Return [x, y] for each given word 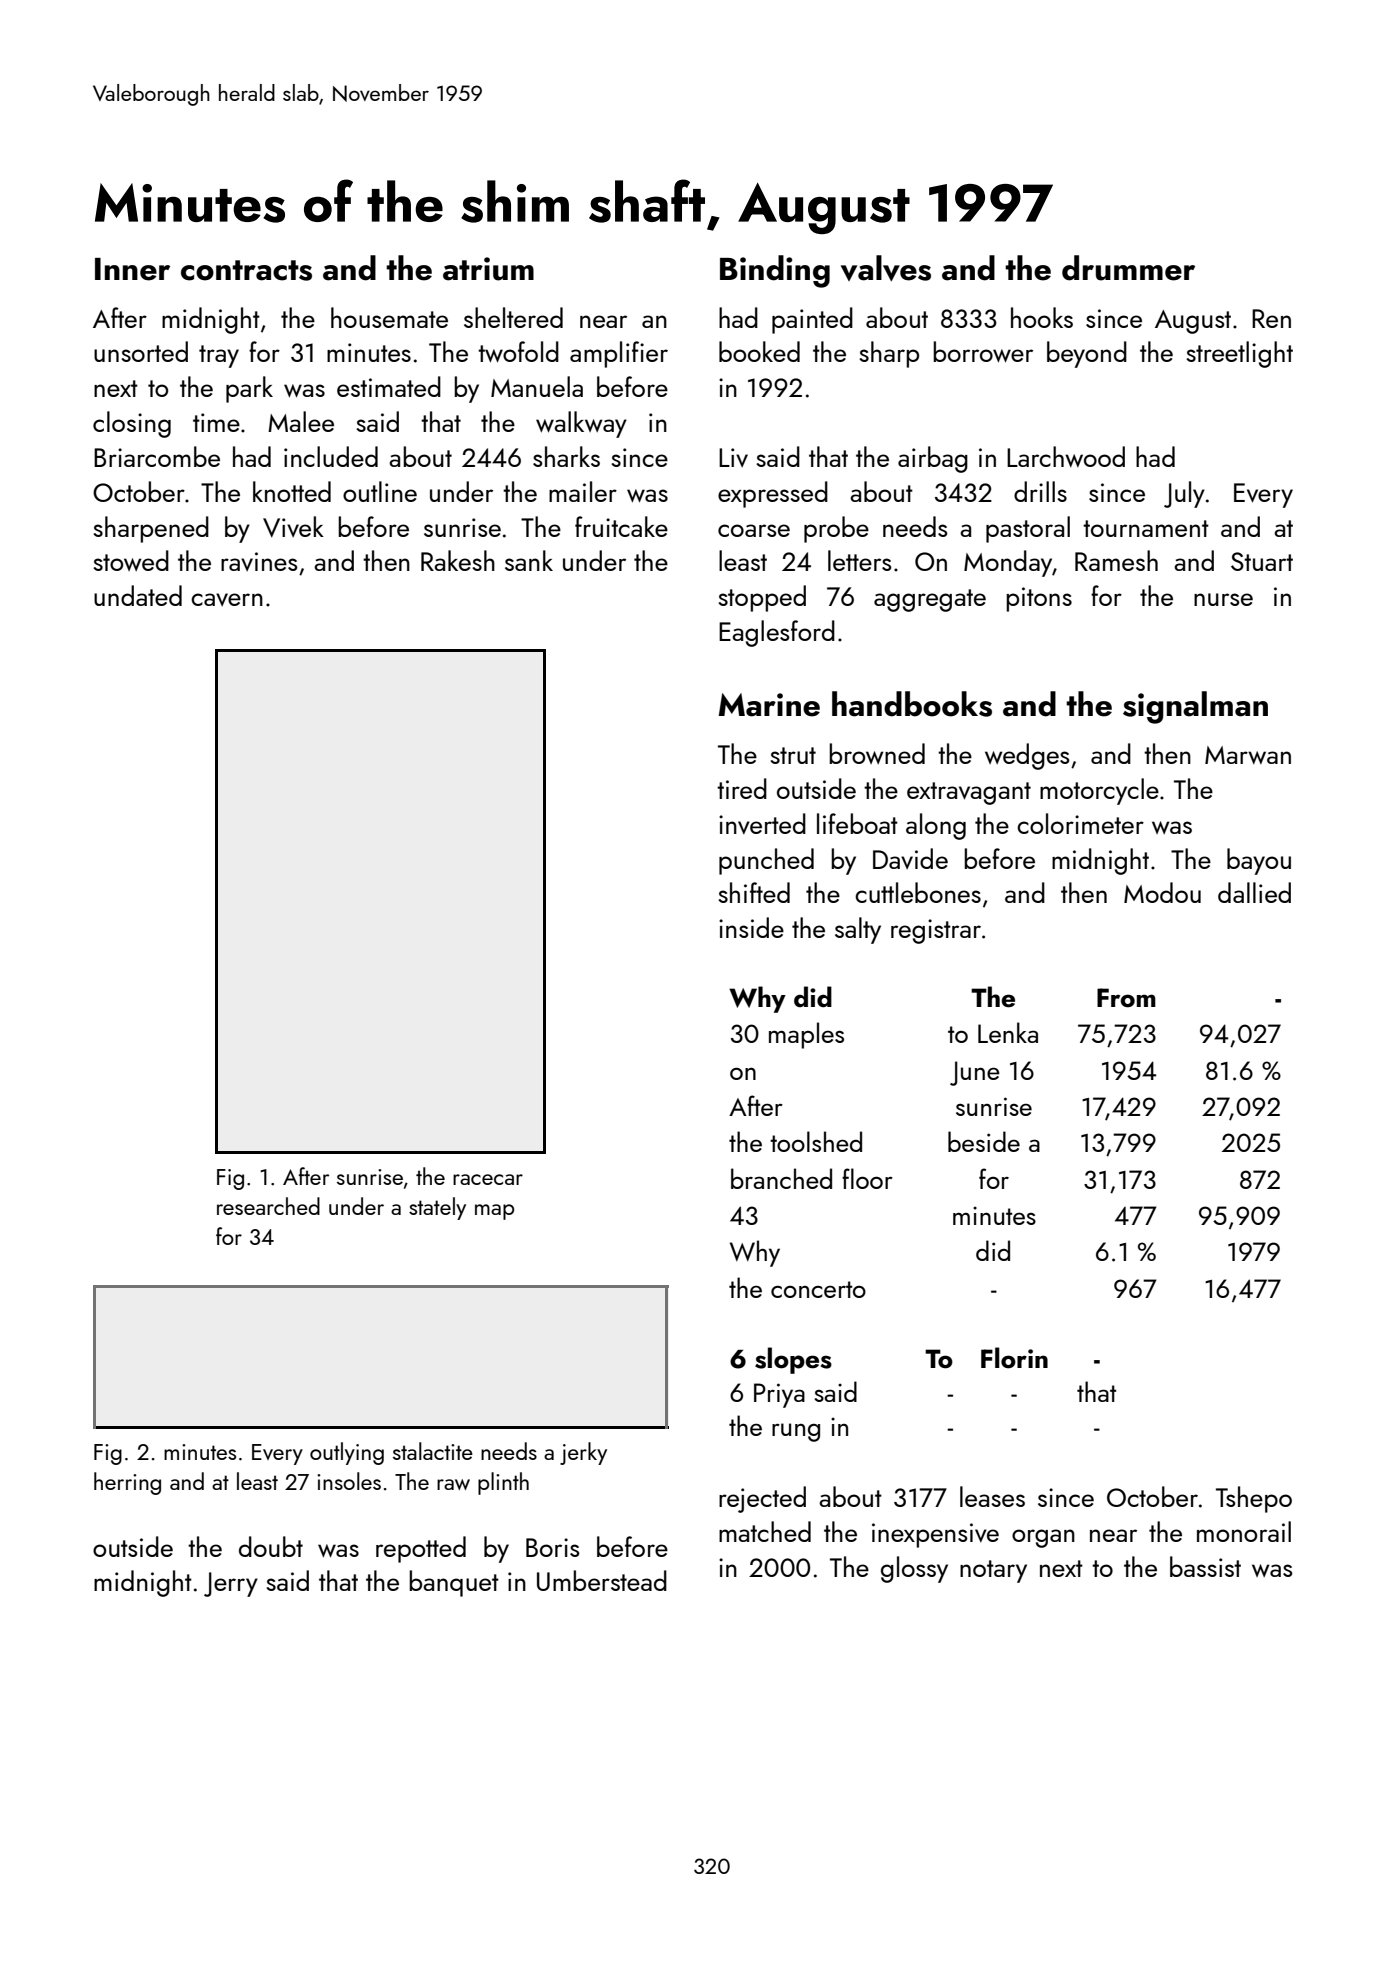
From [1126, 998]
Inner [132, 269]
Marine [769, 705]
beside [984, 1141]
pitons [1039, 599]
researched [268, 1206]
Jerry [231, 1584]
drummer [1128, 268]
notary [993, 1571]
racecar [488, 1179]
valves [886, 268]
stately [437, 1208]
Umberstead [602, 1580]
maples [806, 1035]
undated [138, 595]
